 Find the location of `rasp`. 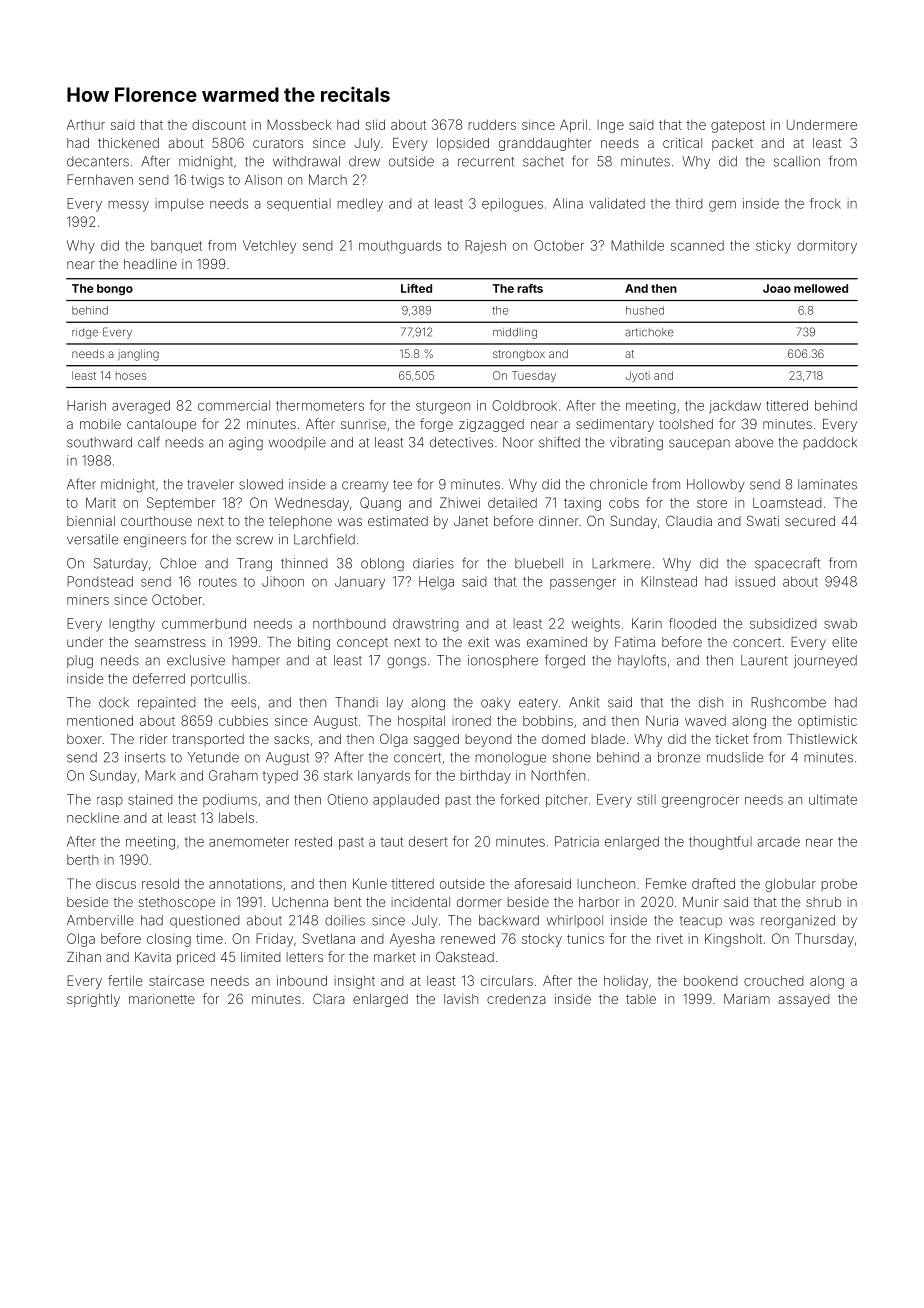

rasp is located at coordinates (110, 802).
